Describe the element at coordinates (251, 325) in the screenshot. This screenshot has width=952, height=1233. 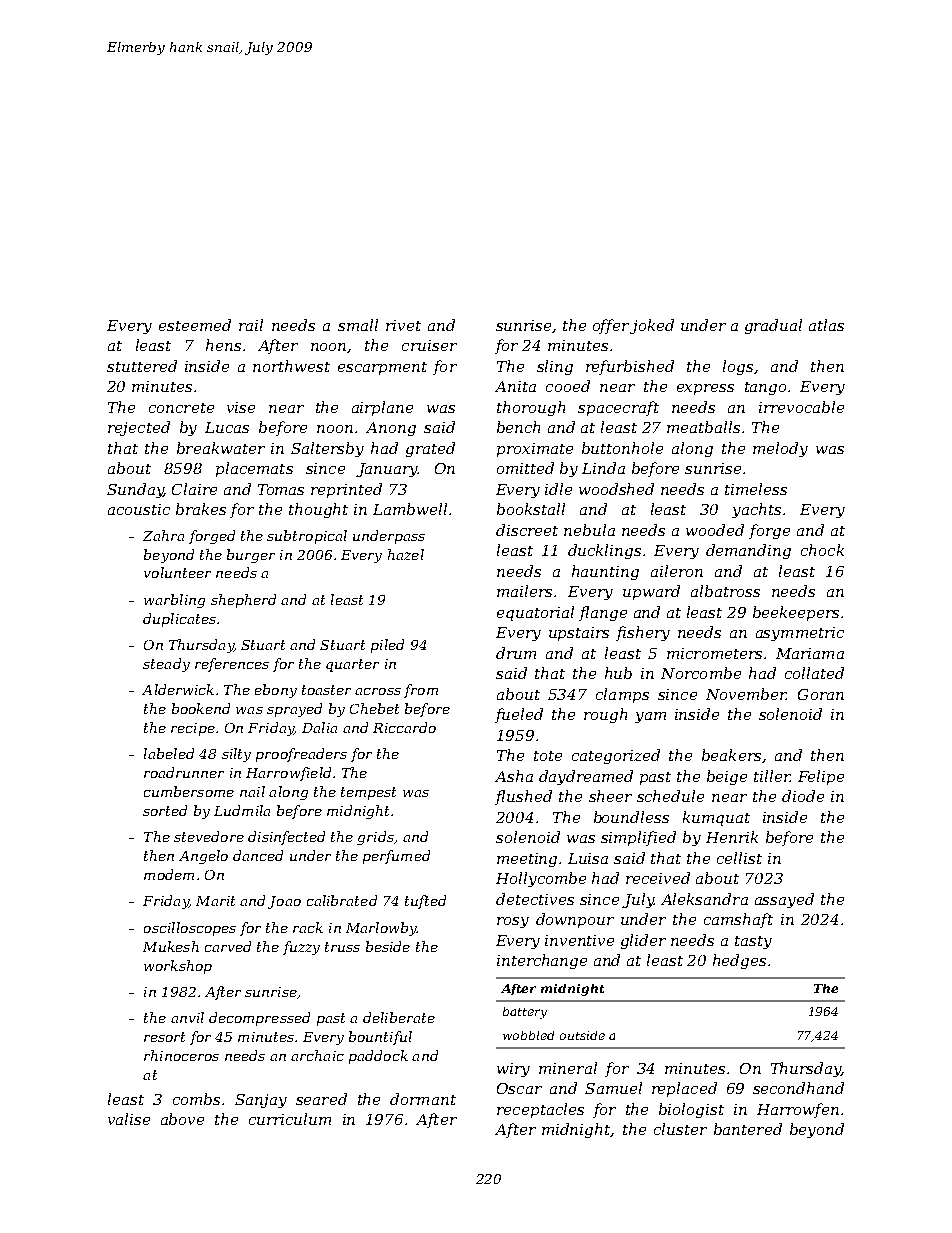
I see `rail` at that location.
